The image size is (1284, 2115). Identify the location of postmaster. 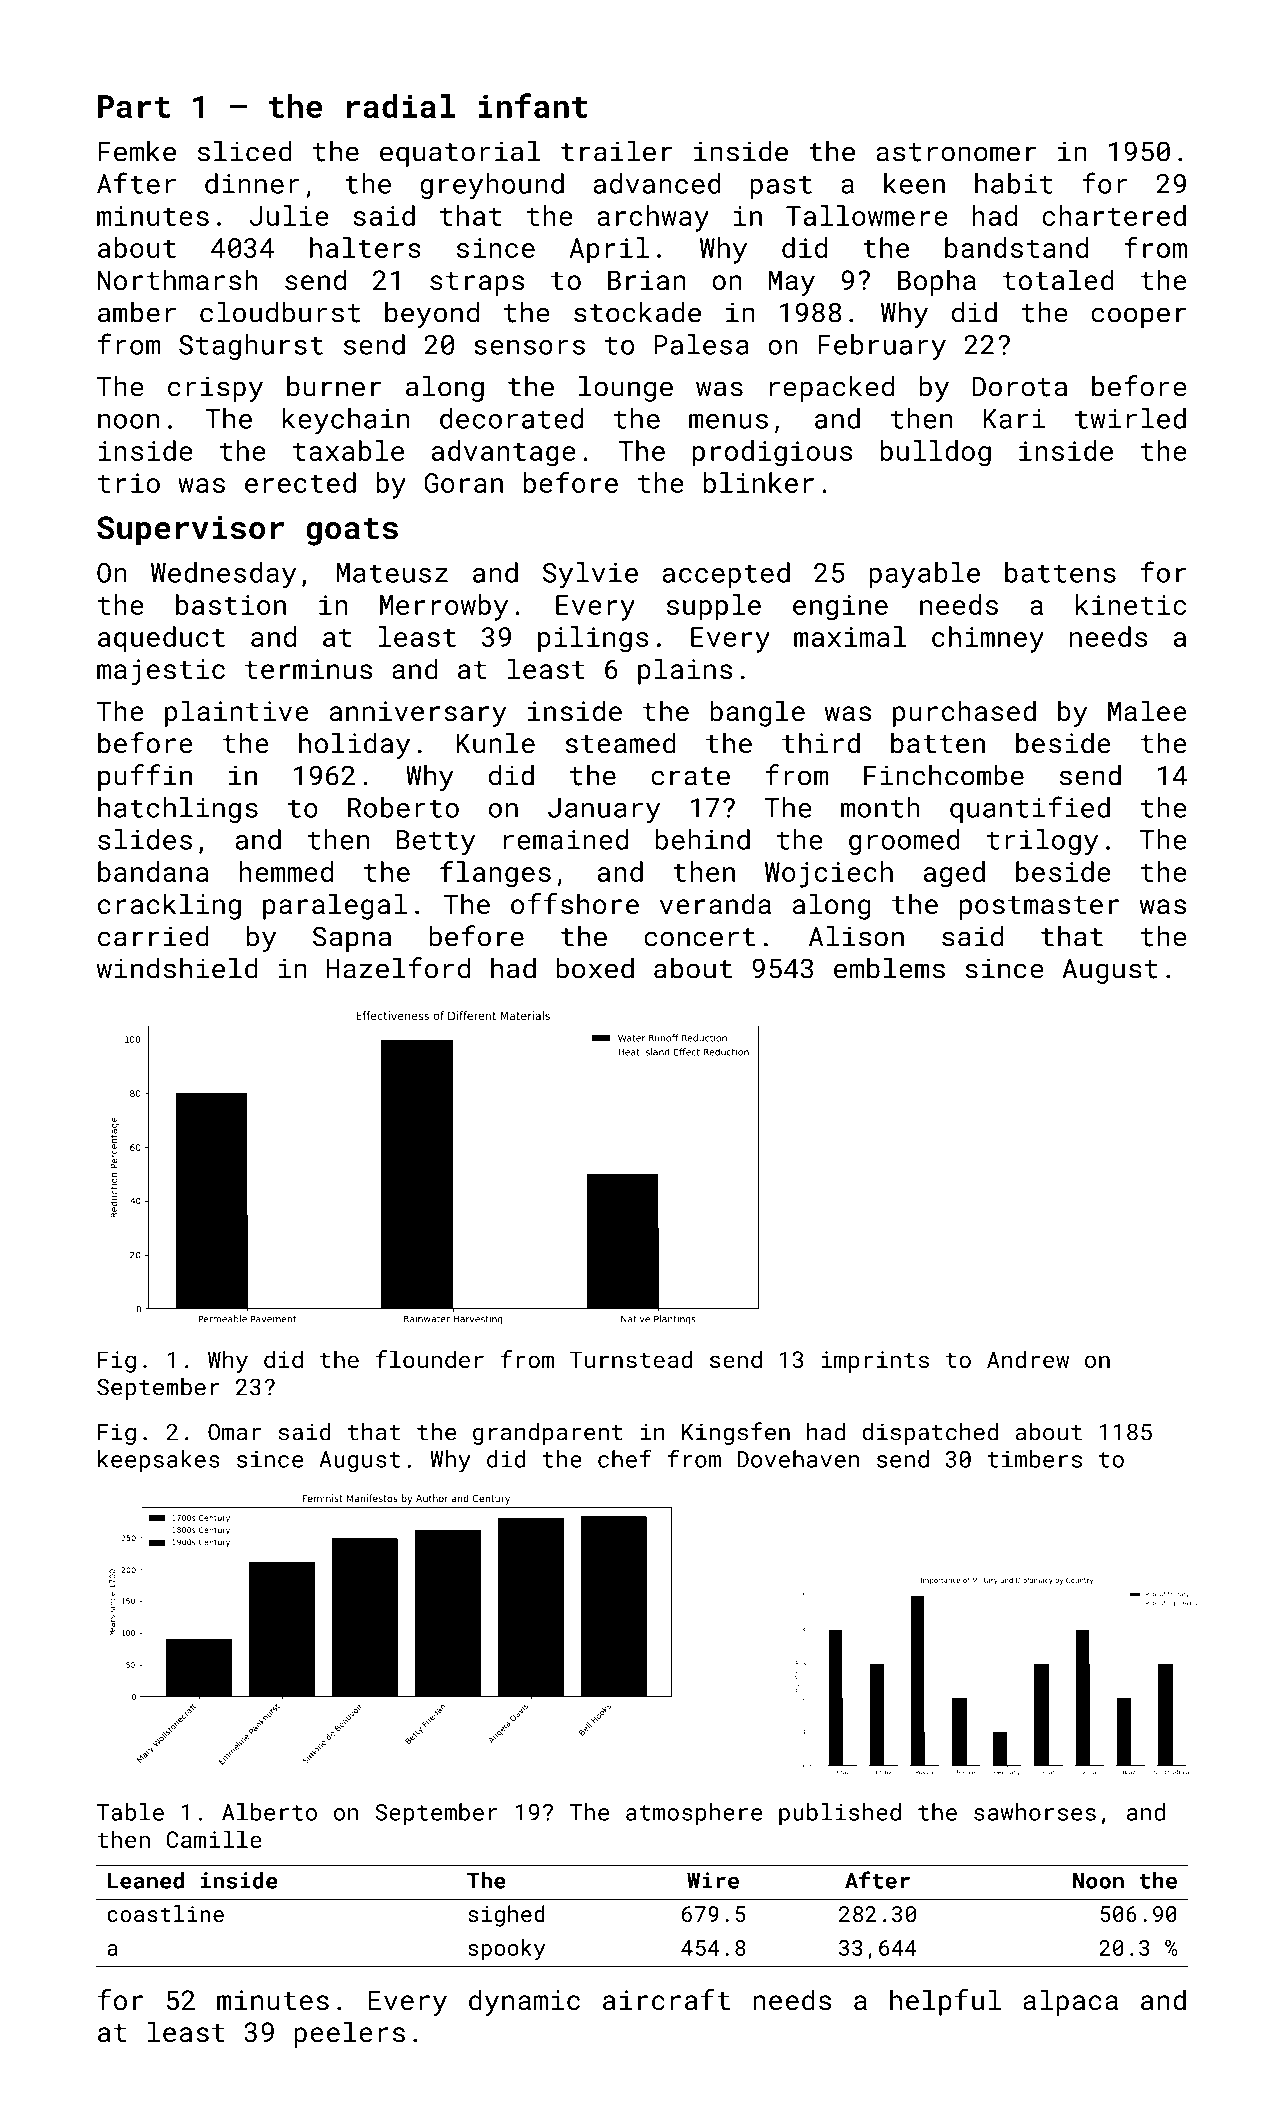
(1039, 908).
